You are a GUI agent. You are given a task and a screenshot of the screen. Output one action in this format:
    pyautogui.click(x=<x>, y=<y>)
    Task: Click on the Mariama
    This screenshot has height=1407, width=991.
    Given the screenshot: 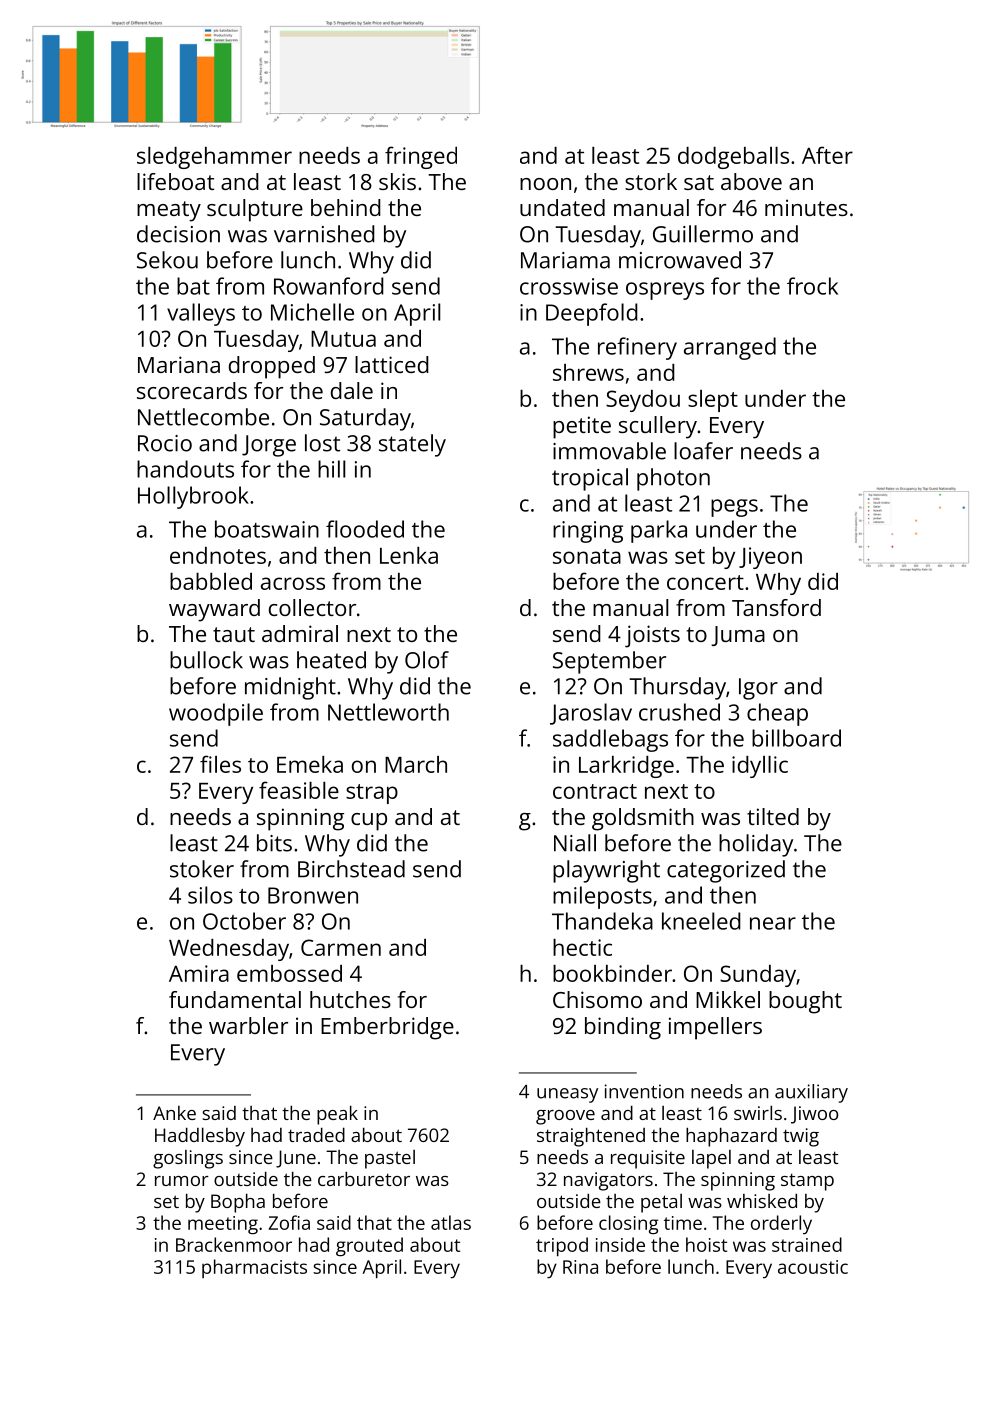 What is the action you would take?
    pyautogui.click(x=565, y=260)
